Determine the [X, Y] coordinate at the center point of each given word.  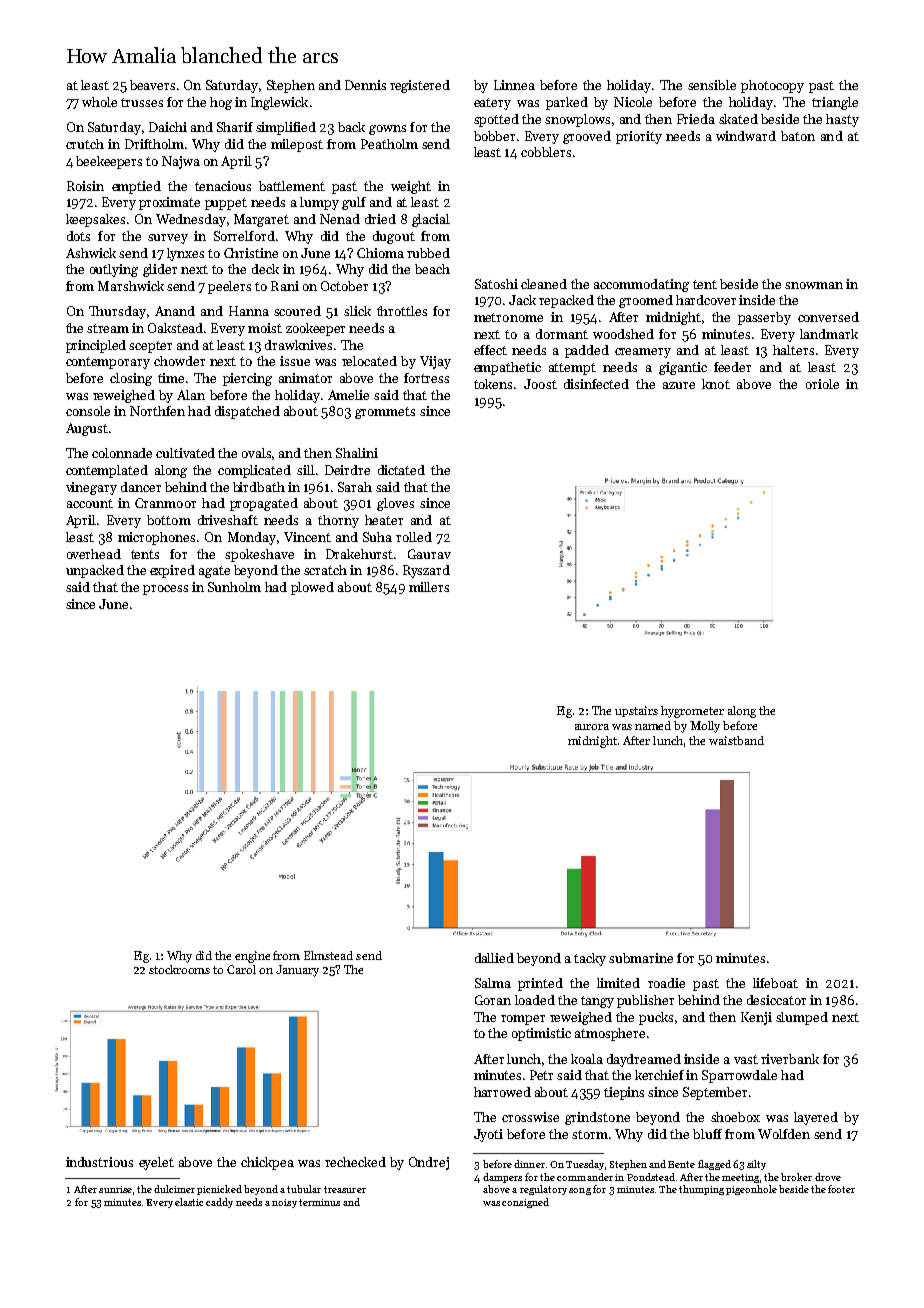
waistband [736, 740]
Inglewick [279, 103]
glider [160, 270]
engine [252, 957]
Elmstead [328, 955]
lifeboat [775, 983]
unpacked [95, 571]
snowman [814, 285]
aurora [592, 727]
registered [420, 86]
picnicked [219, 1190]
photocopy [772, 86]
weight [411, 187]
